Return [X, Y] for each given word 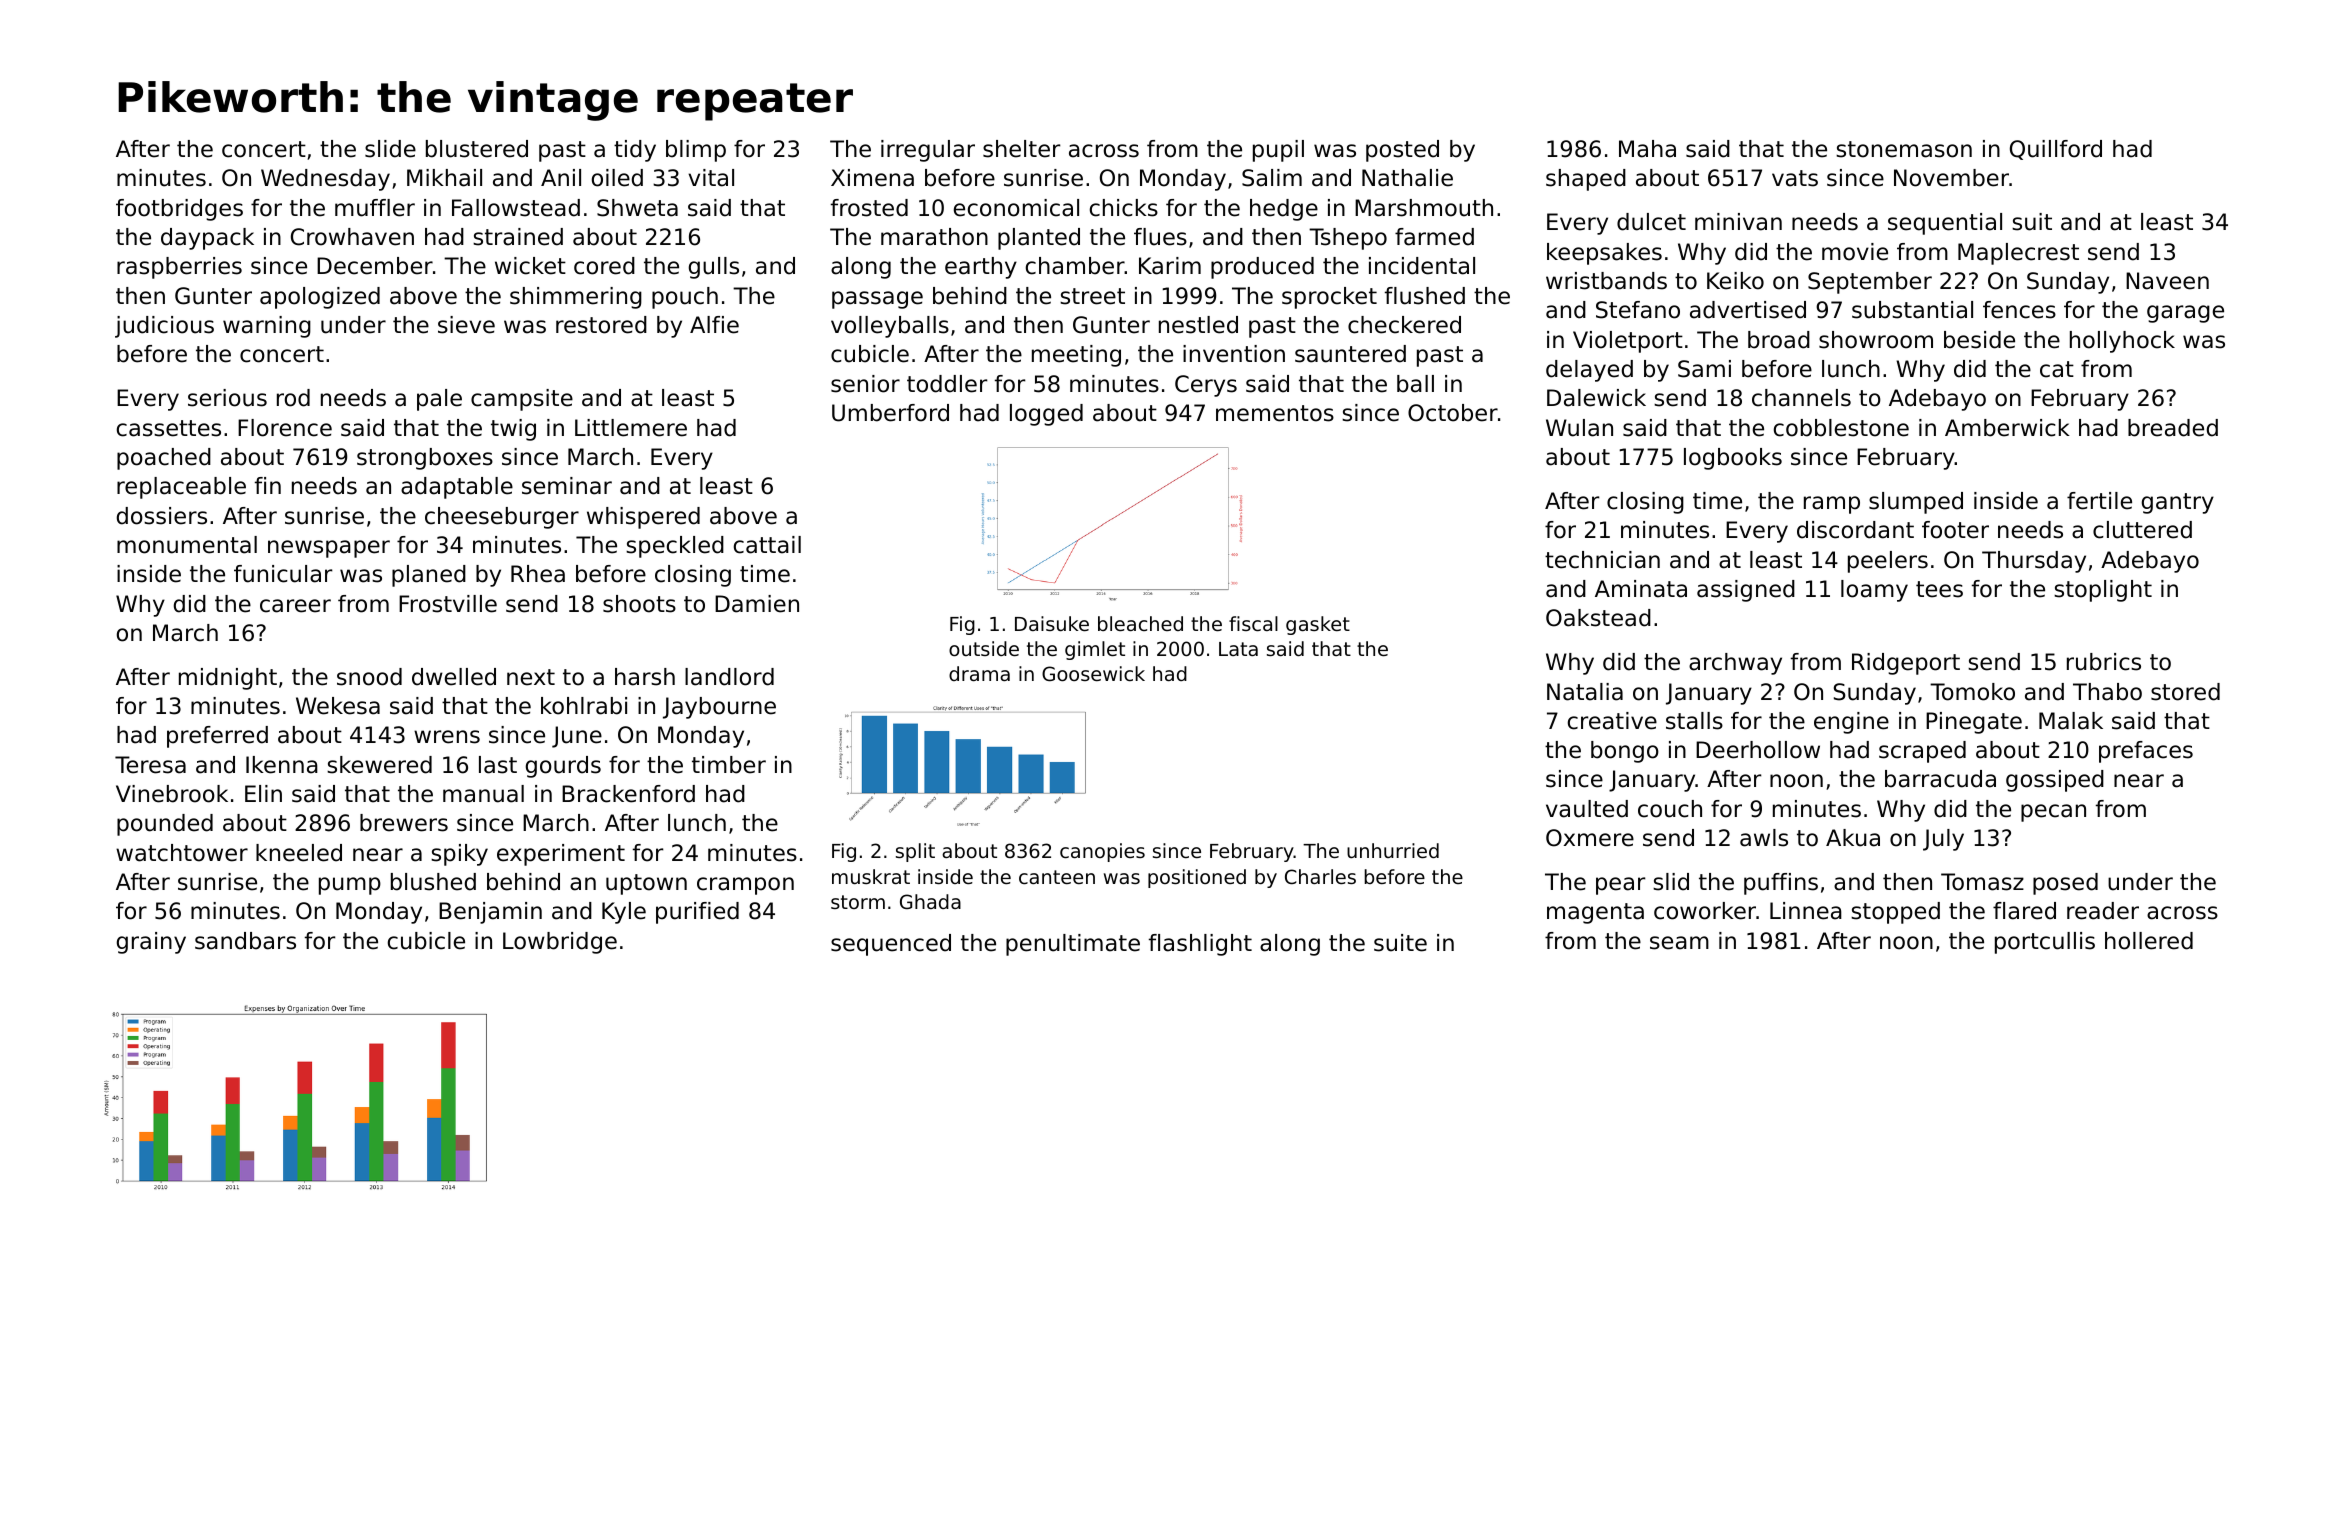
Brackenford [628, 794]
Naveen [2167, 281]
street [1092, 296]
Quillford [2056, 150]
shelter [1022, 149]
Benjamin [490, 913]
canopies [1102, 852]
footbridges [179, 210]
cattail [767, 545]
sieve [466, 325]
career [295, 606]
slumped [1916, 503]
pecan [2053, 813]
